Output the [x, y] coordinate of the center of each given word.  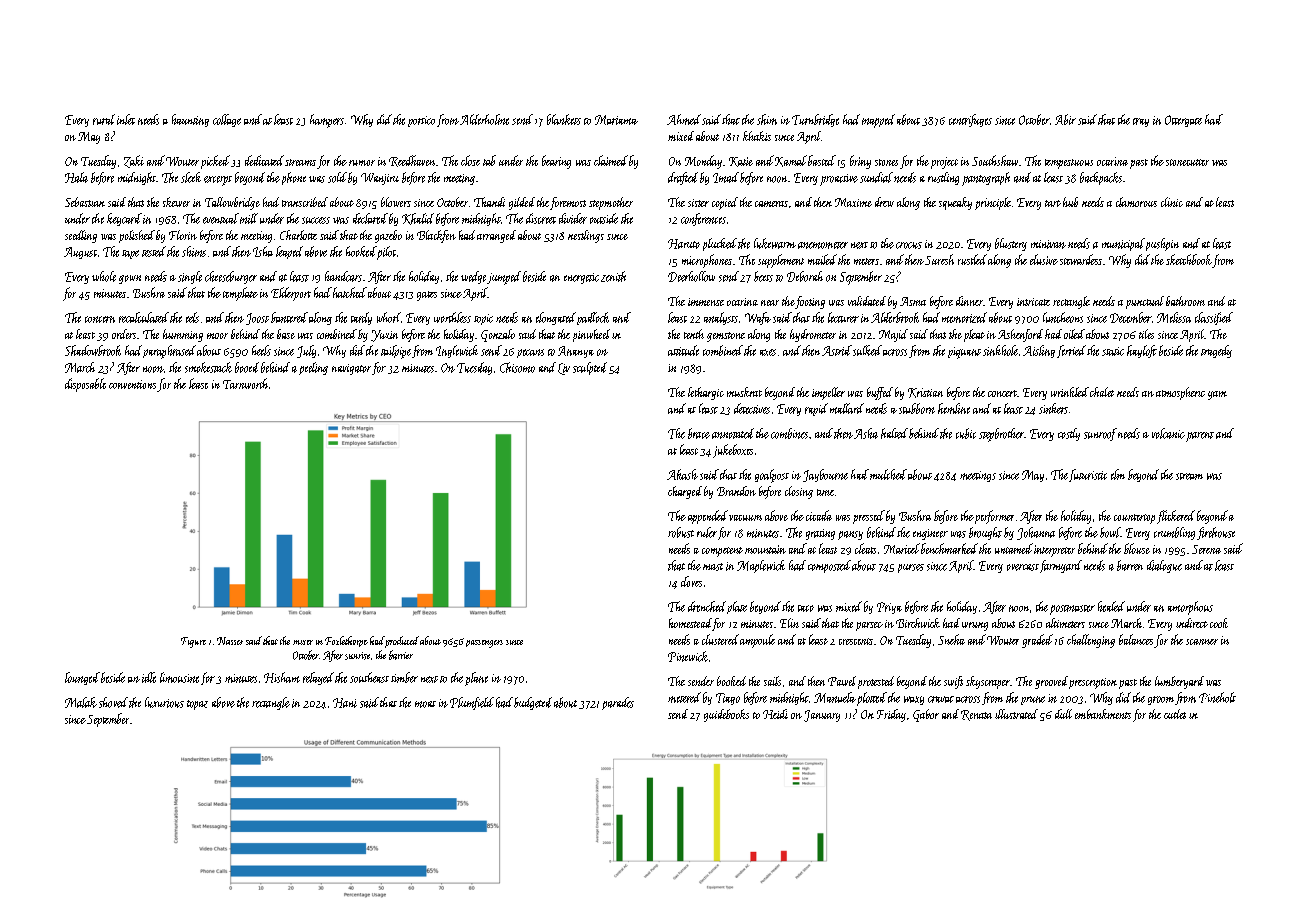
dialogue [1164, 566]
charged [685, 492]
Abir [1065, 119]
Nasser [230, 641]
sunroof [1100, 434]
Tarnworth [245, 383]
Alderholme [484, 119]
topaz [197, 705]
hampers [327, 121]
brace [699, 433]
